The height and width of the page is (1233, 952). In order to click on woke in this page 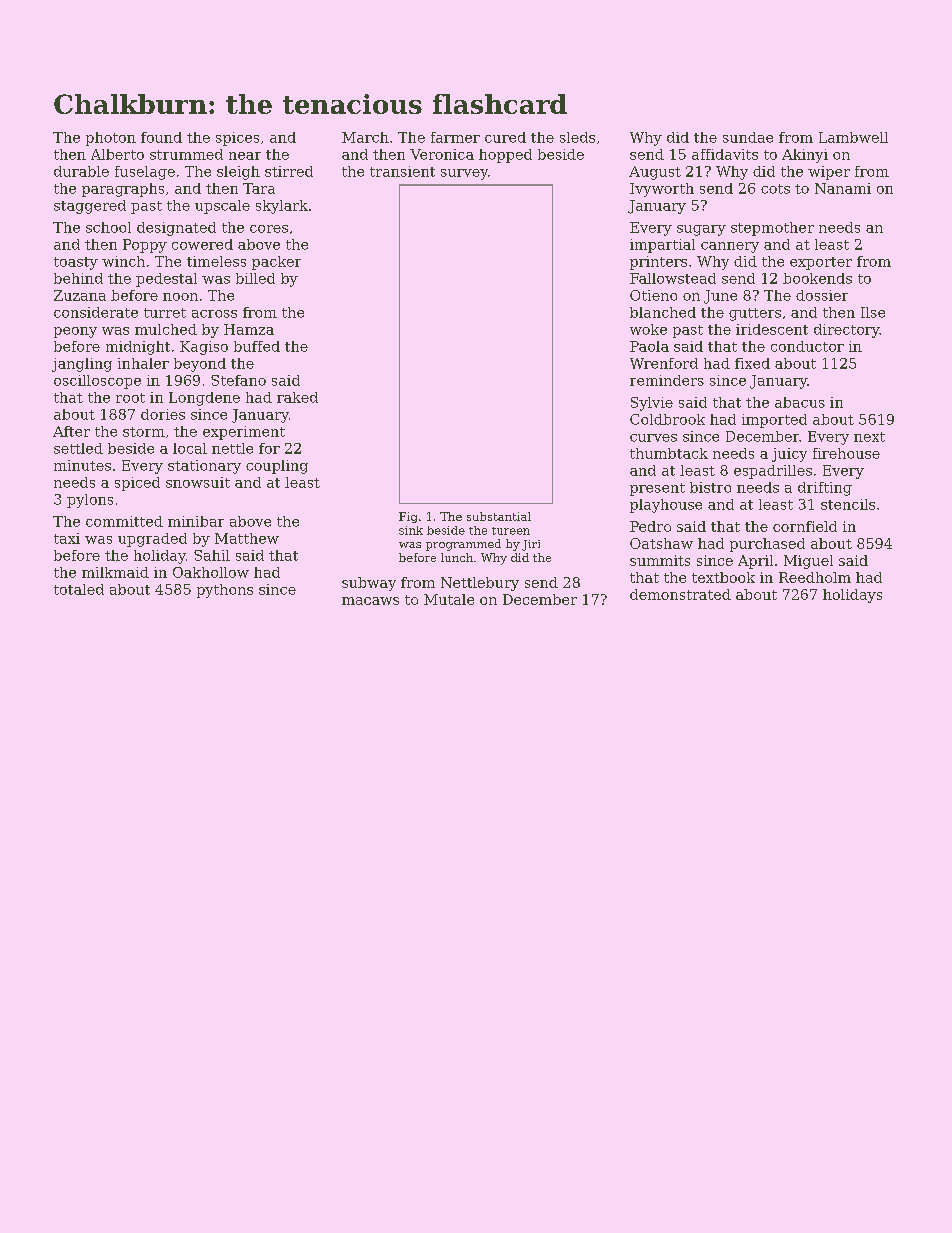, I will do `click(648, 329)`.
